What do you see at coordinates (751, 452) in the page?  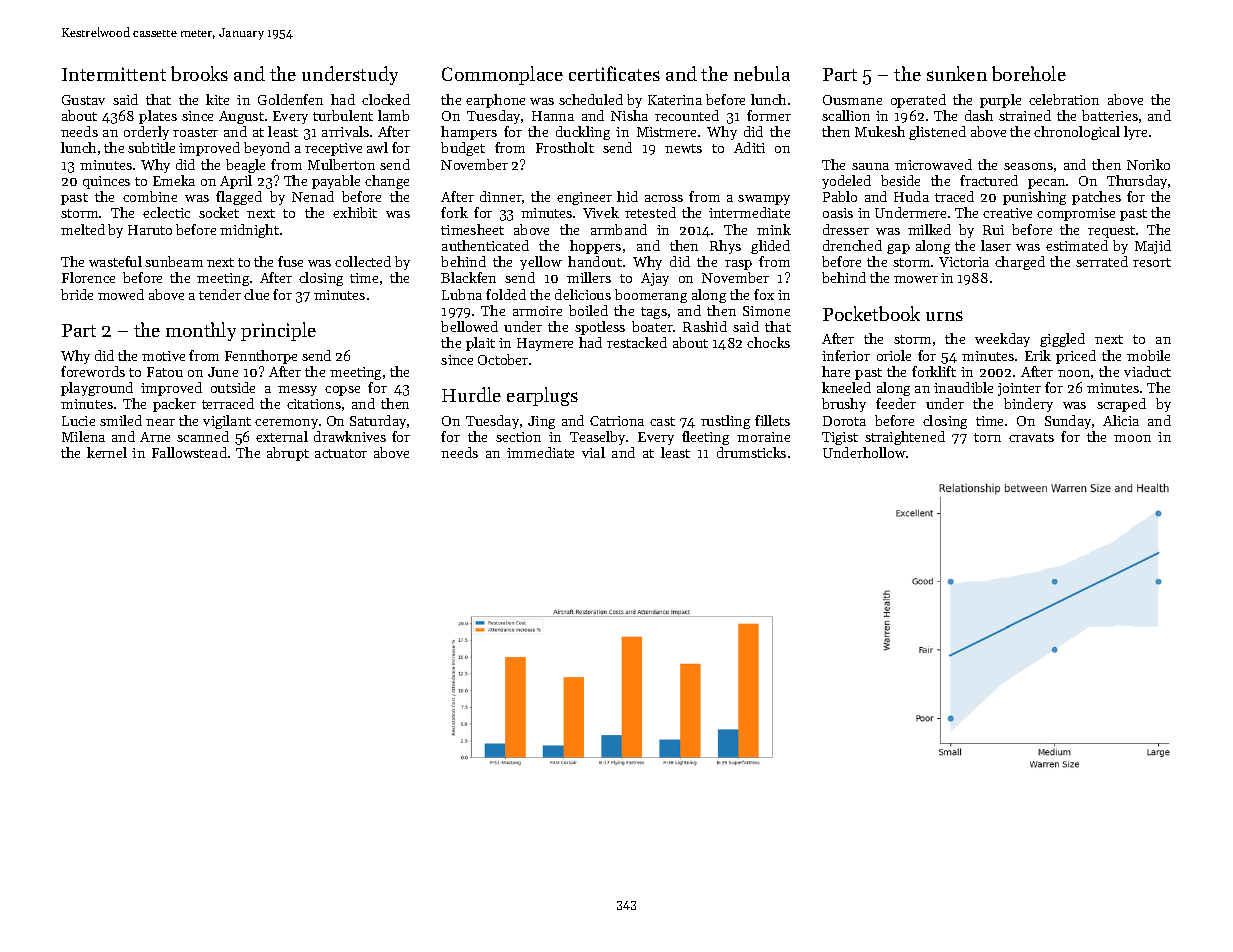 I see `drumsticks` at bounding box center [751, 452].
